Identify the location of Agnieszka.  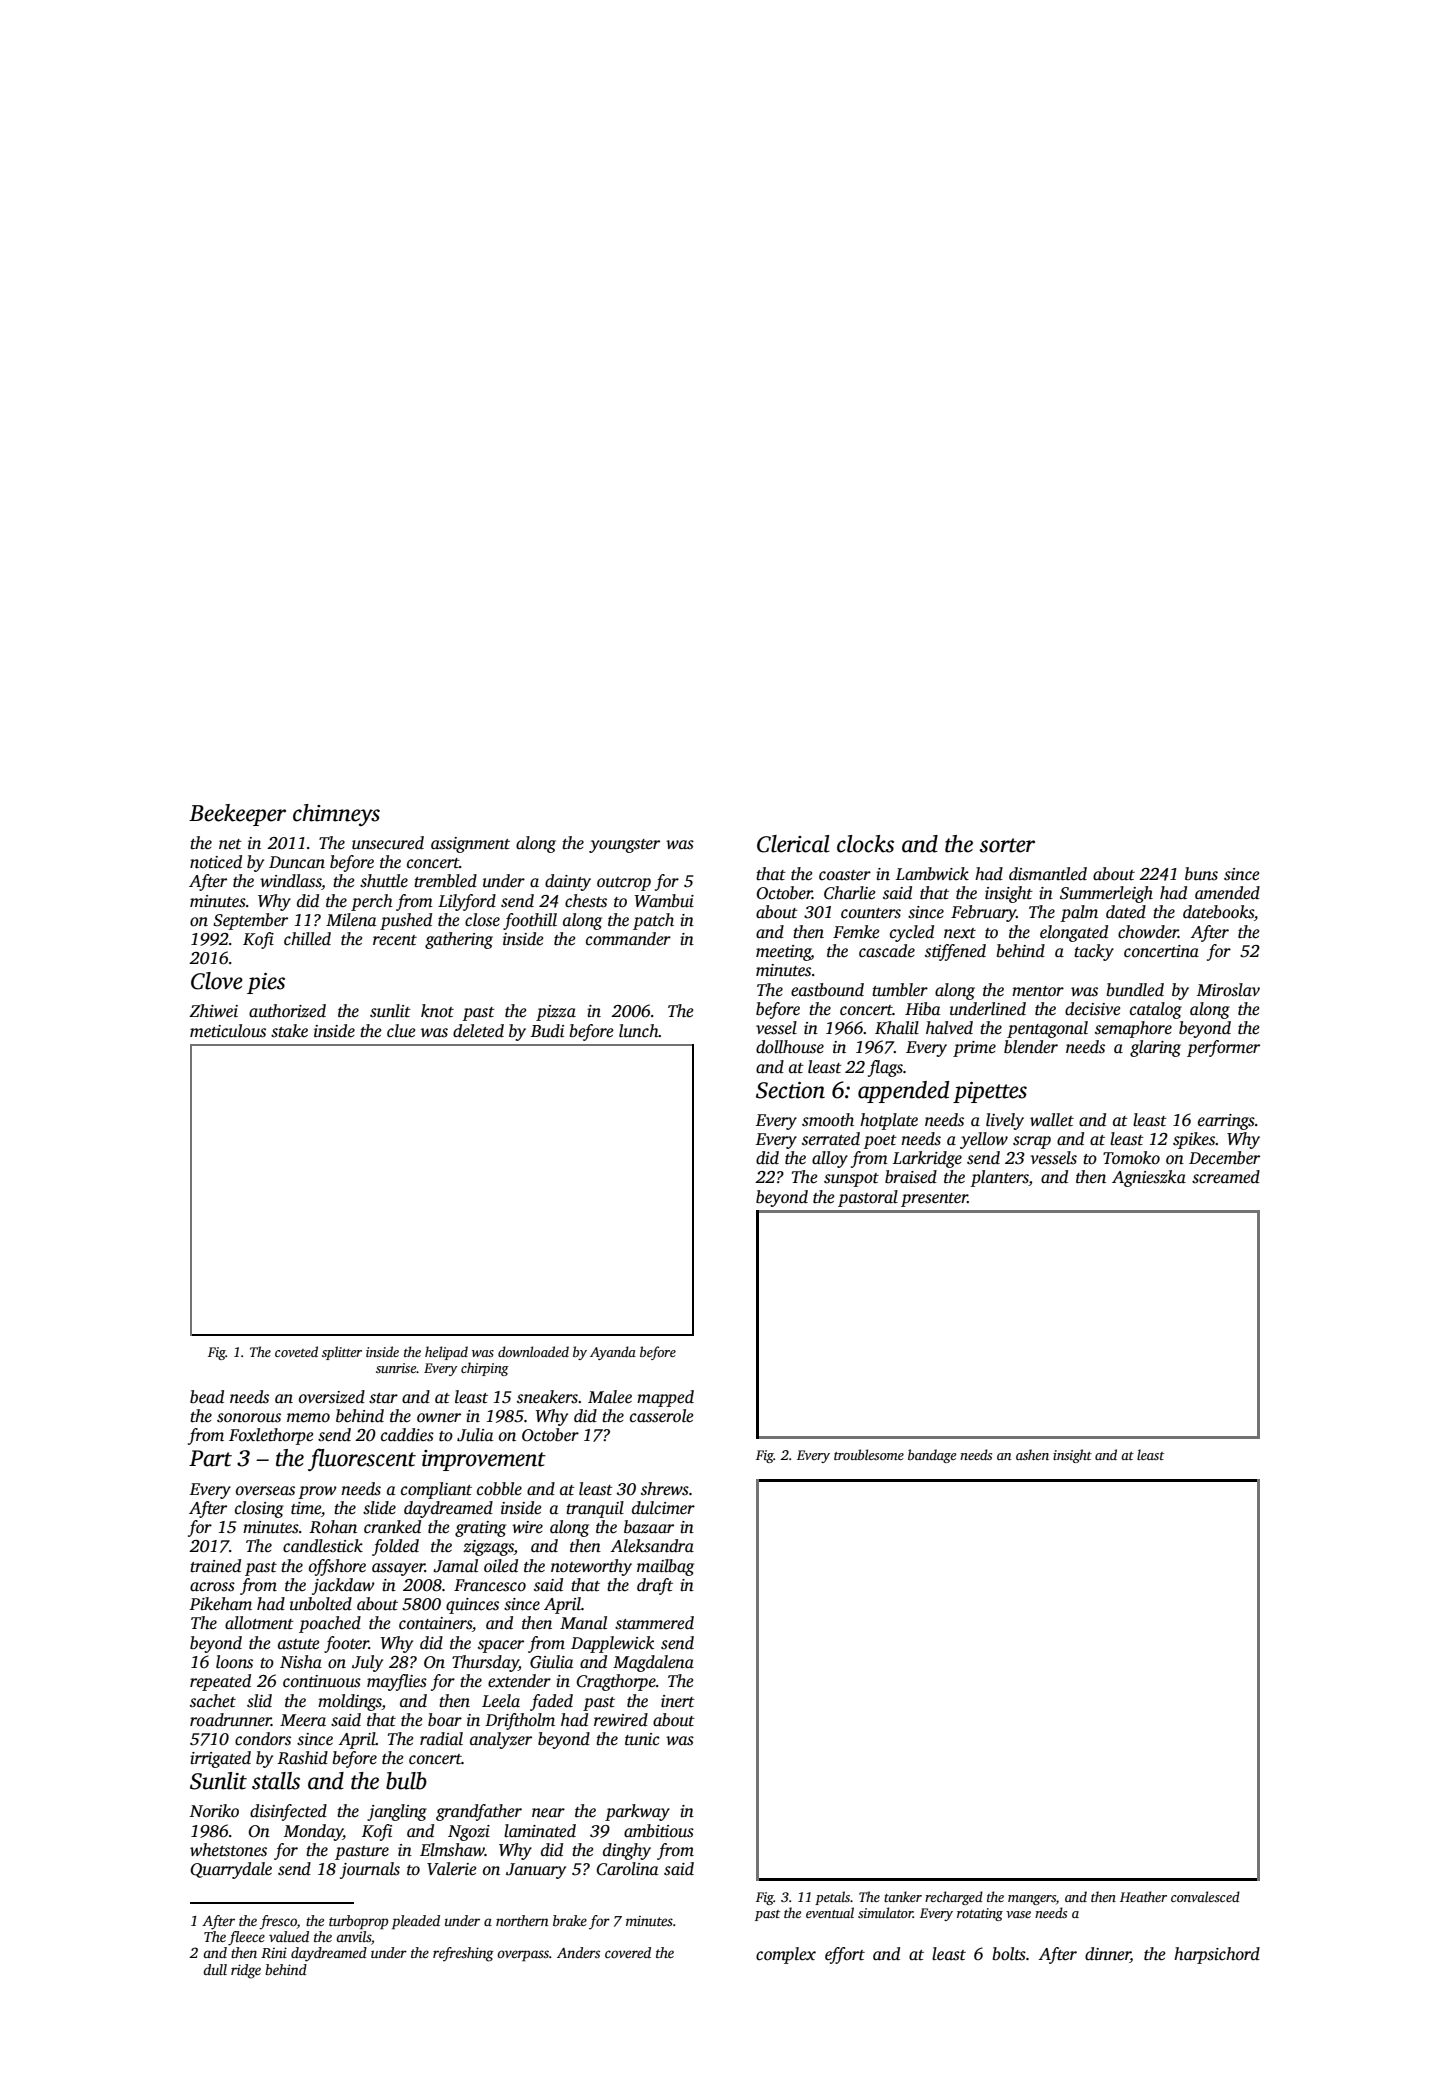
(1149, 1178).
